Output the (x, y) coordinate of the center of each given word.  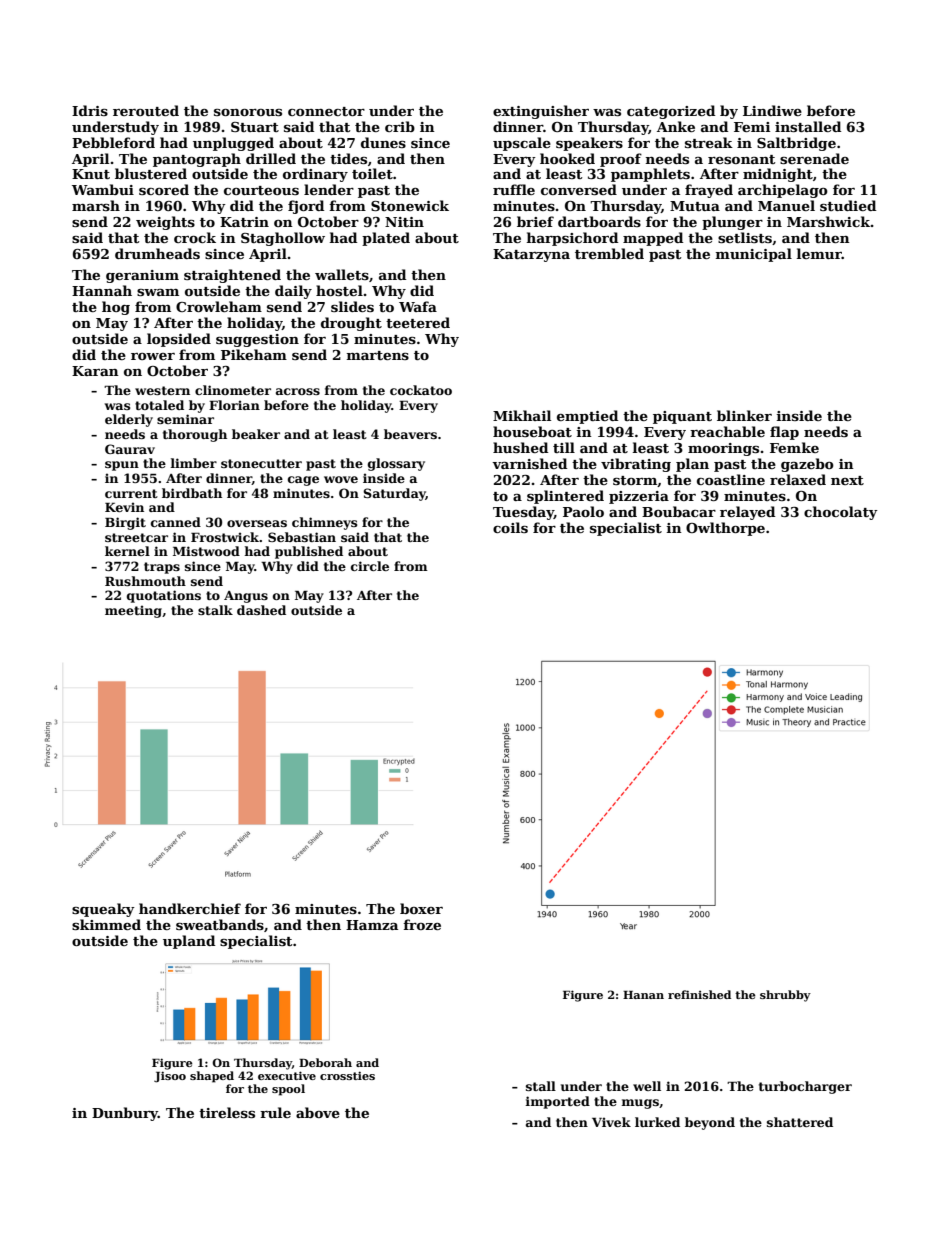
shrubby (785, 996)
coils (510, 527)
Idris (90, 110)
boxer (421, 908)
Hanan (643, 995)
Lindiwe (772, 110)
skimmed (106, 924)
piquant (682, 417)
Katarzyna (531, 255)
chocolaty (841, 513)
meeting (133, 611)
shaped (212, 1077)
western (162, 390)
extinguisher (541, 112)
